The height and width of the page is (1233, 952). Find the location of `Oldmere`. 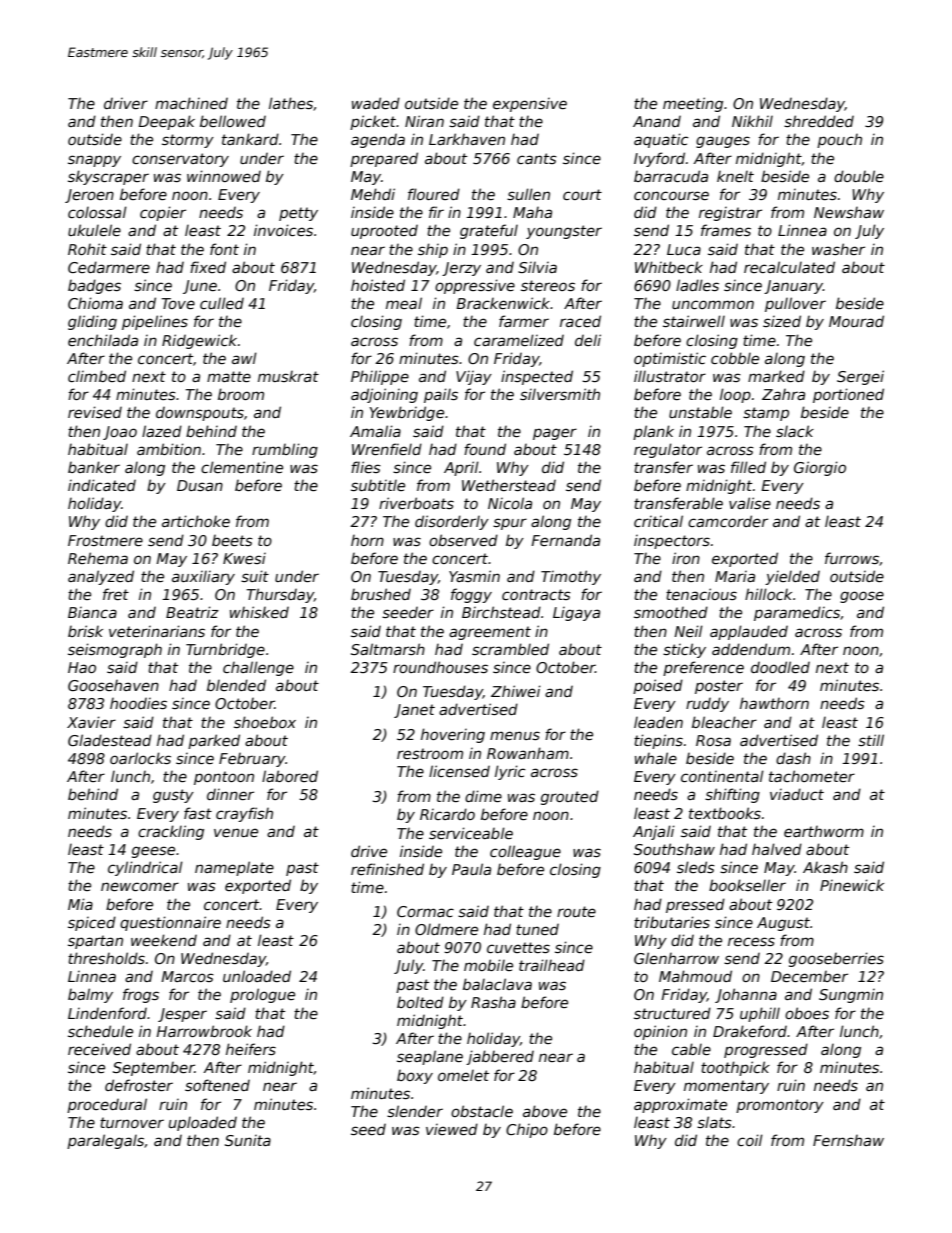

Oldmere is located at coordinates (446, 929).
